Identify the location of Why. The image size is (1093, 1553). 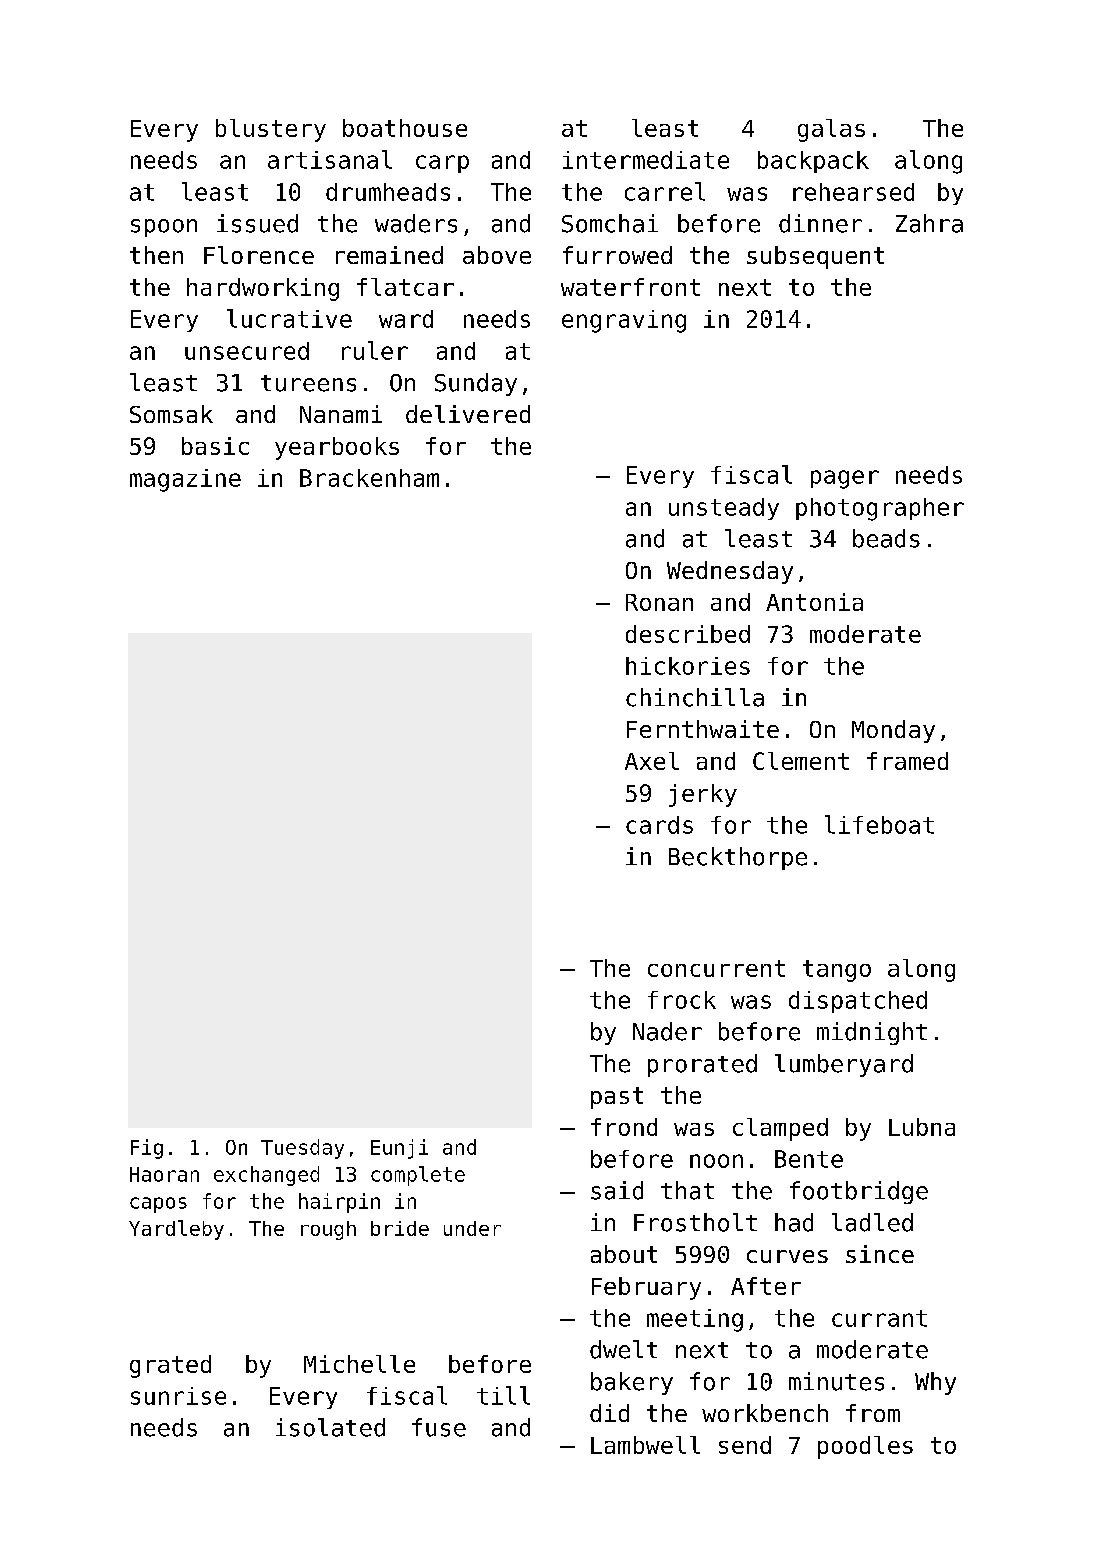
(935, 1383).
